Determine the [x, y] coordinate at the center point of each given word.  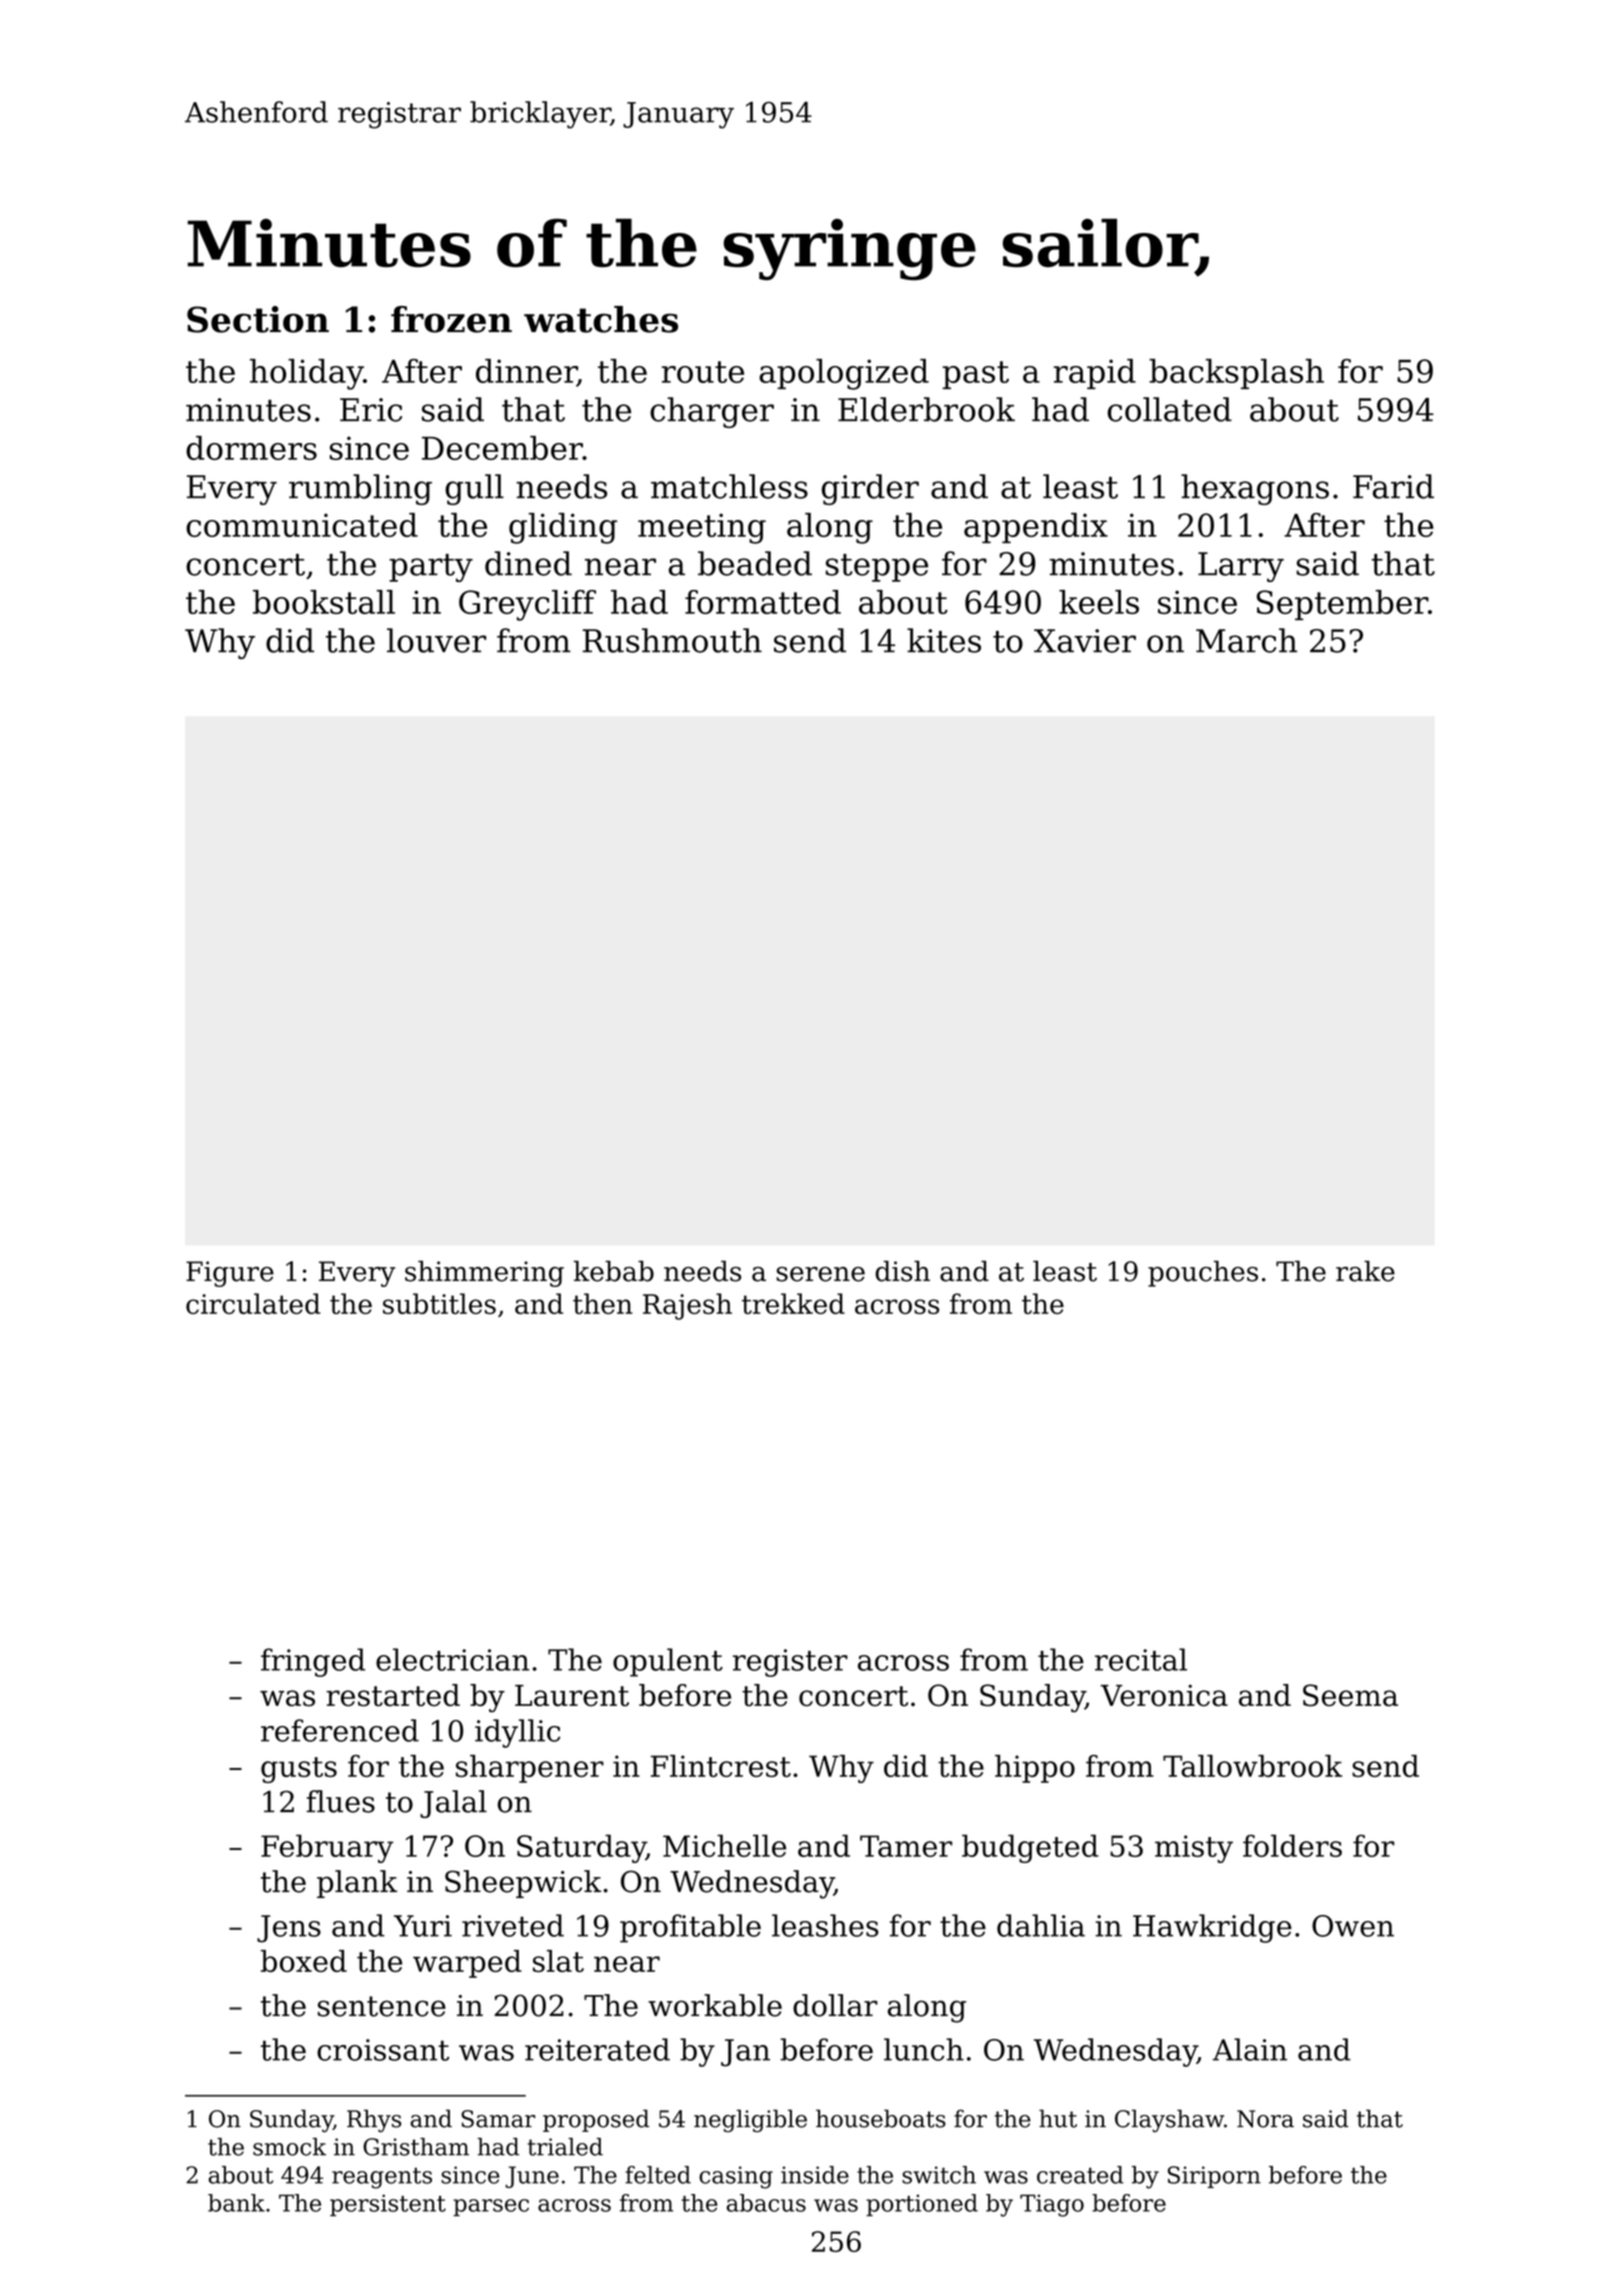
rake [1365, 1271]
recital [1141, 1659]
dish [902, 1271]
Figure [230, 1274]
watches [601, 319]
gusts [299, 1770]
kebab [614, 1271]
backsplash [1236, 374]
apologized [844, 374]
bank [236, 2203]
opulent [668, 1662]
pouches [1203, 1274]
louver [436, 640]
